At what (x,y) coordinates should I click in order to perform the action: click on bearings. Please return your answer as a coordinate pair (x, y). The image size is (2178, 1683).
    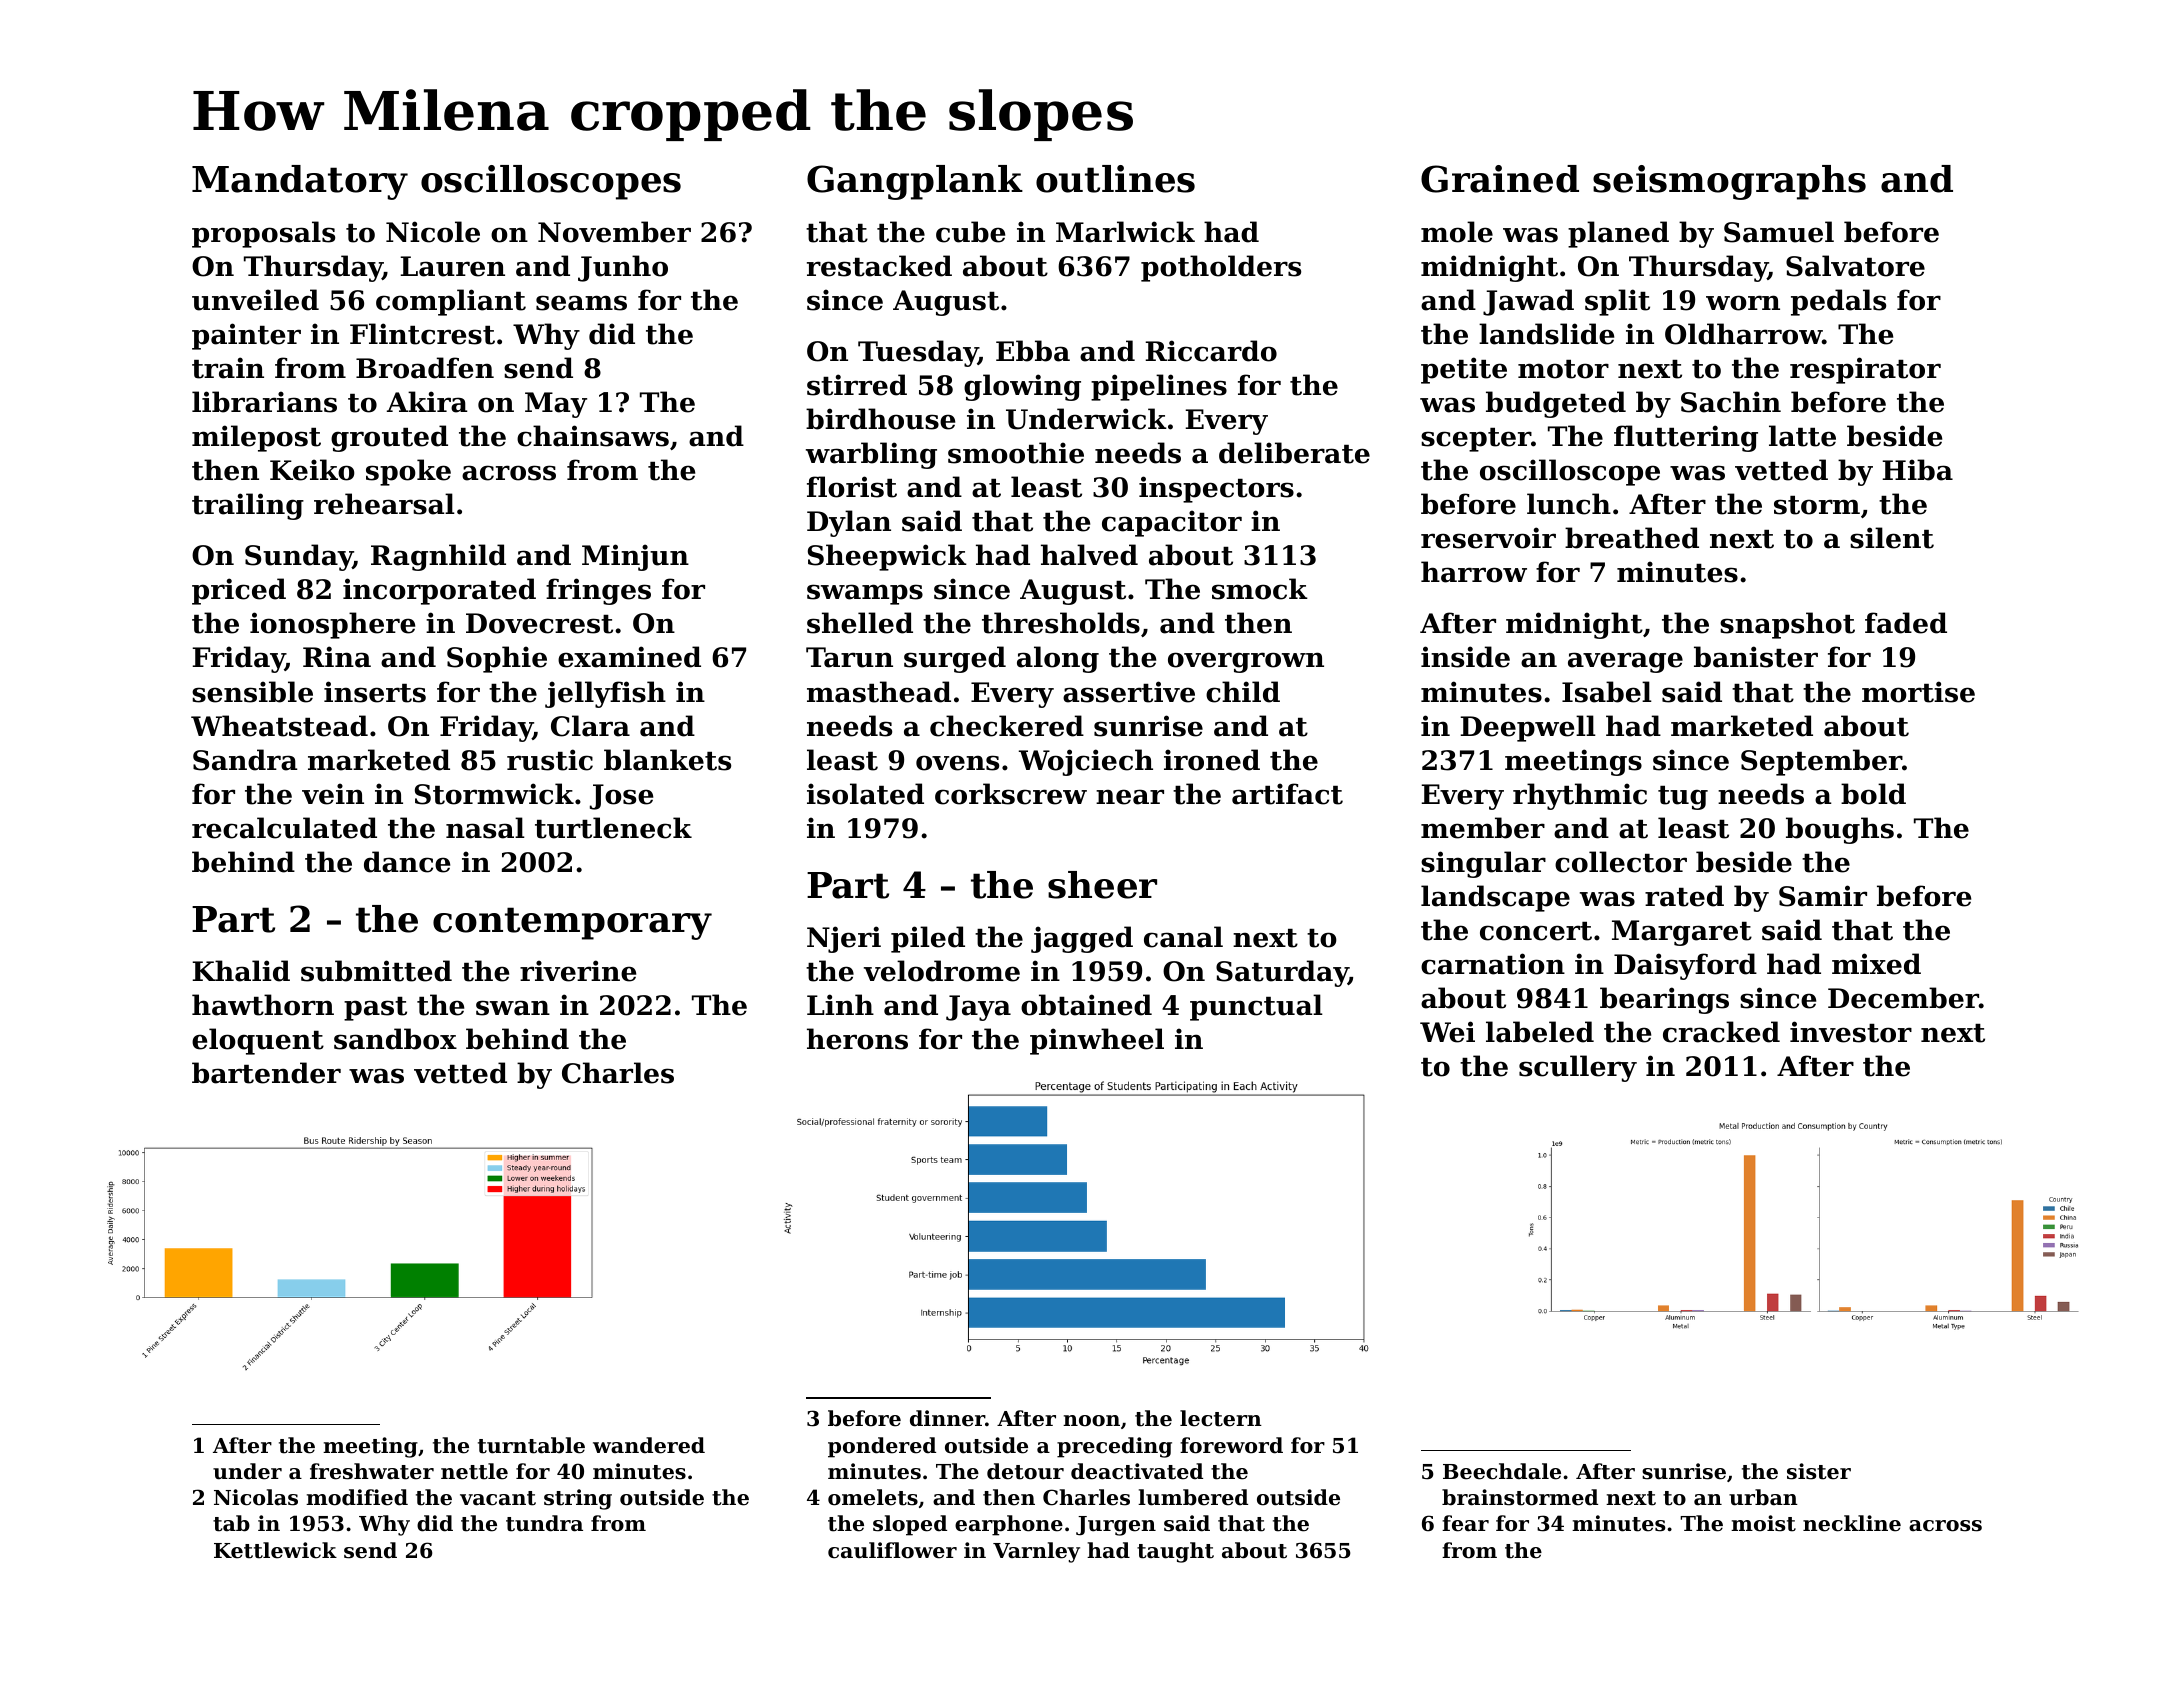
    Looking at the image, I should click on (1664, 1000).
